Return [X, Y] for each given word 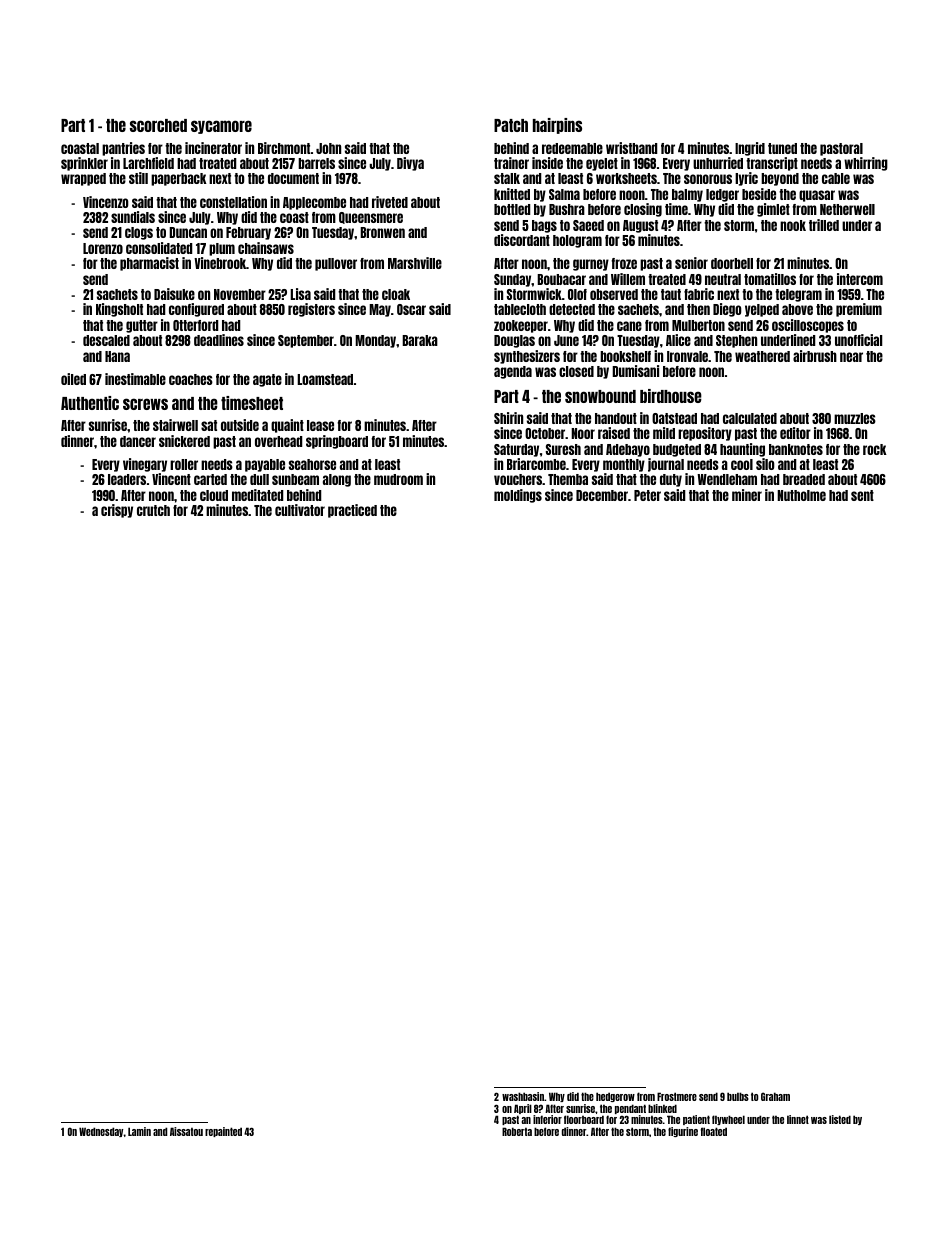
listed [840, 1119]
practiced [352, 511]
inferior [547, 1119]
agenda [513, 372]
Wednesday [101, 1132]
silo [765, 464]
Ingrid [750, 149]
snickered [184, 441]
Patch [511, 125]
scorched [158, 125]
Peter [647, 495]
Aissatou [186, 1131]
